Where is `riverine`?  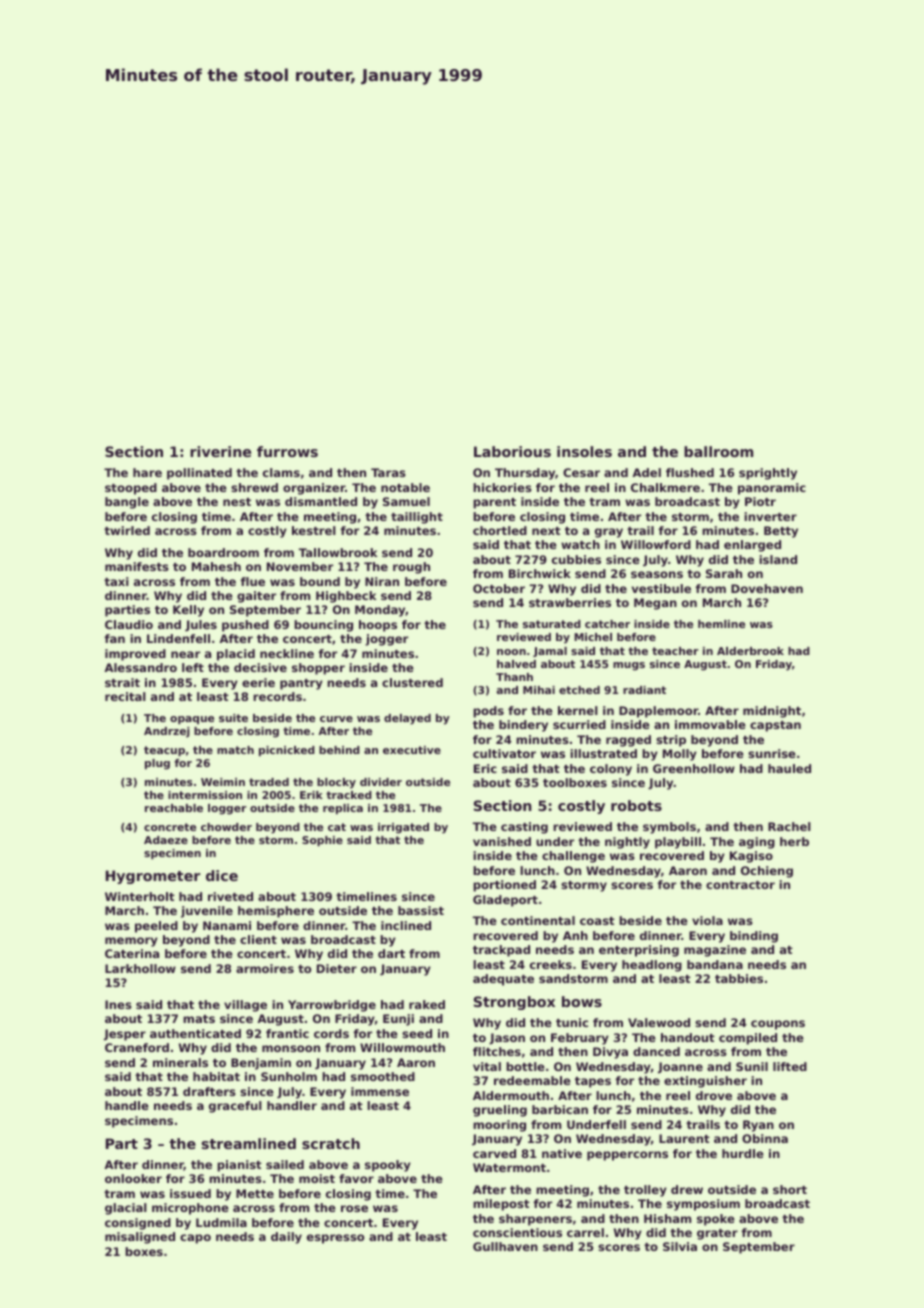 riverine is located at coordinates (220, 451).
